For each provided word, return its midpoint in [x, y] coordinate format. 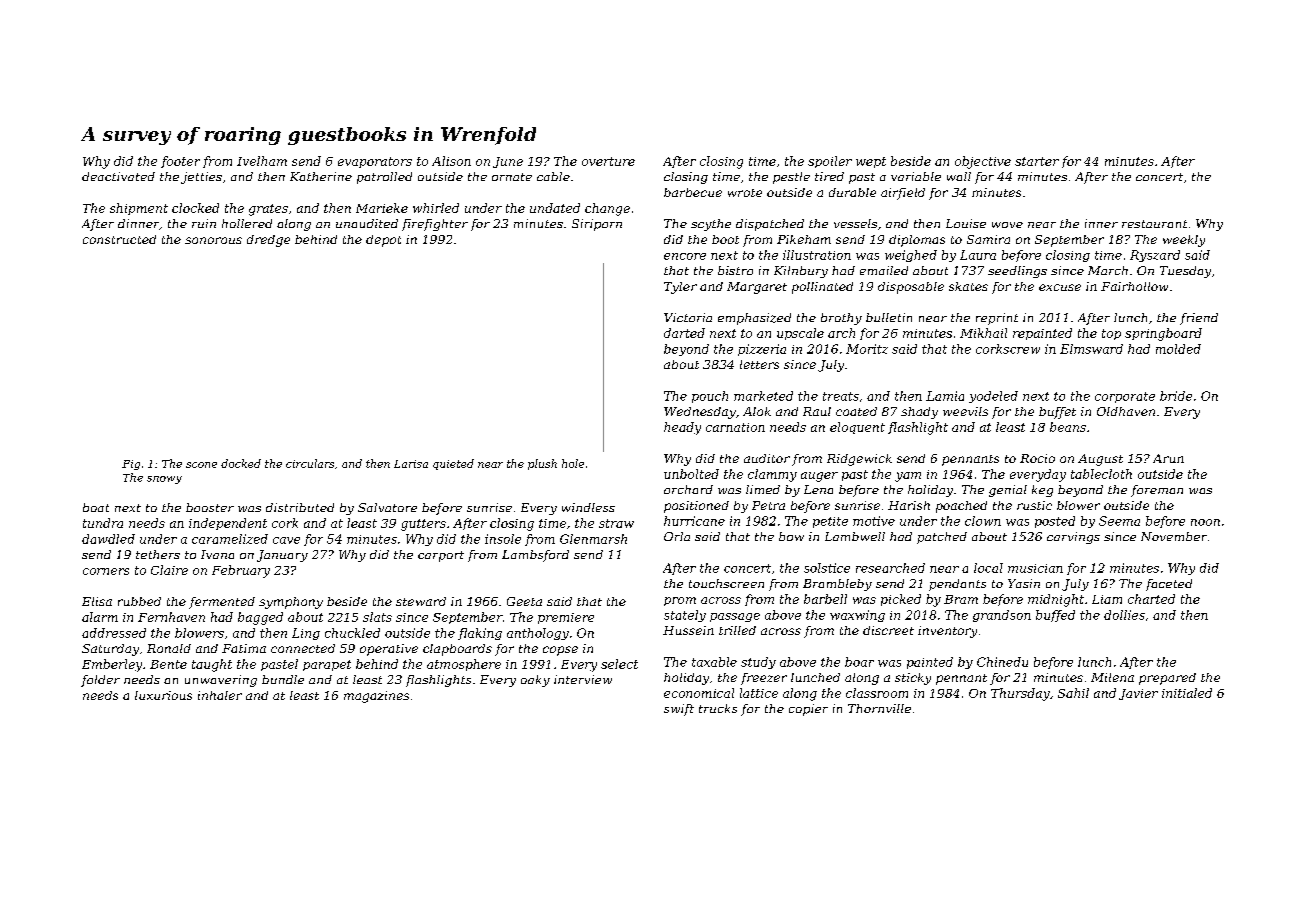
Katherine [321, 176]
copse [560, 651]
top [1111, 334]
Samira [988, 239]
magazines [376, 697]
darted [684, 333]
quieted [453, 464]
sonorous [213, 240]
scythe [711, 225]
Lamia [945, 396]
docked [241, 463]
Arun [1168, 458]
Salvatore [387, 507]
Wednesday [700, 413]
